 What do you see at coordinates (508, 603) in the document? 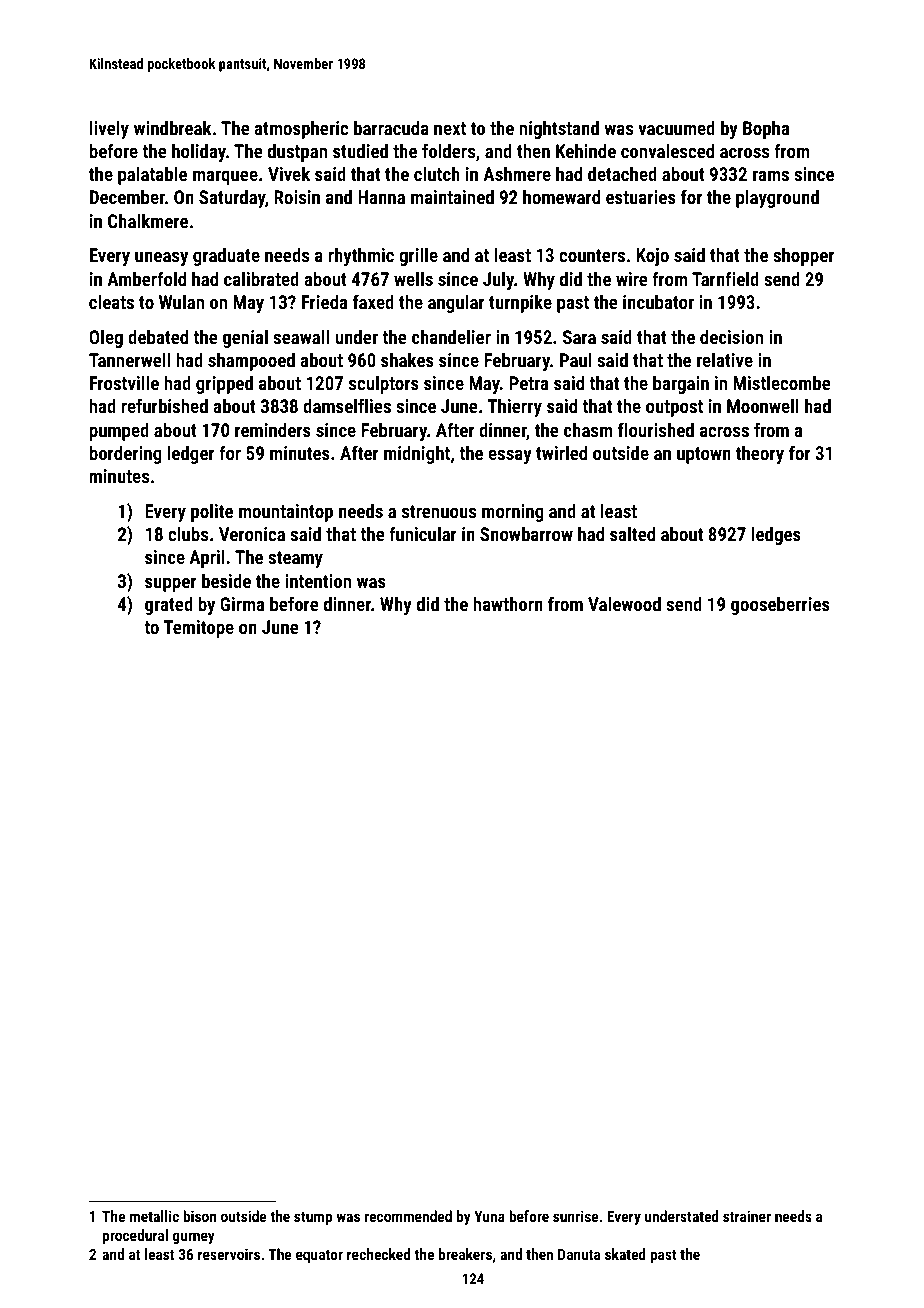
I see `hawthorn` at bounding box center [508, 603].
